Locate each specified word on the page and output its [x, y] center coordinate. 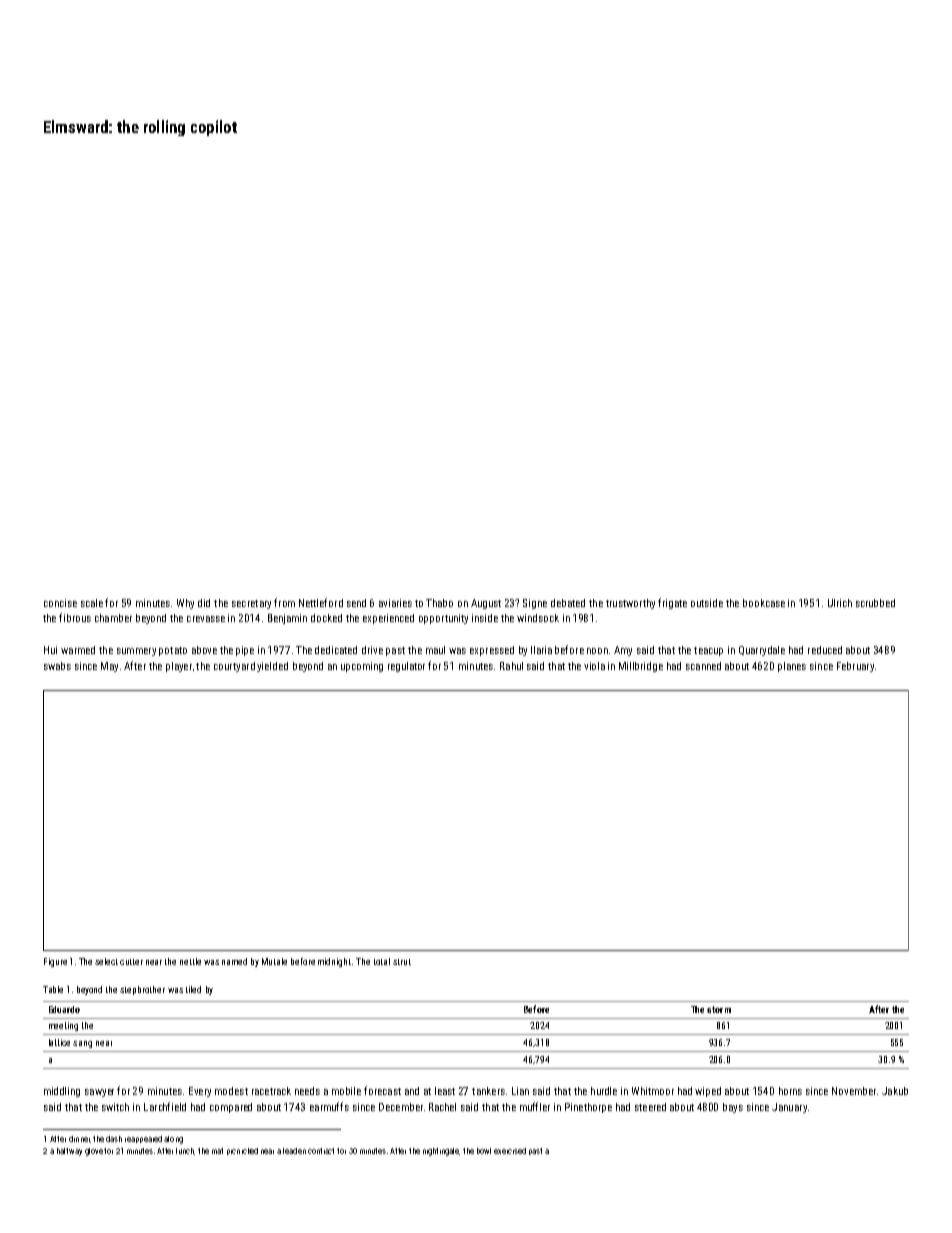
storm [719, 1009]
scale [92, 603]
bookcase [764, 603]
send [356, 603]
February [855, 667]
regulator [406, 667]
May [109, 667]
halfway [69, 1152]
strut [402, 962]
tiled [193, 989]
